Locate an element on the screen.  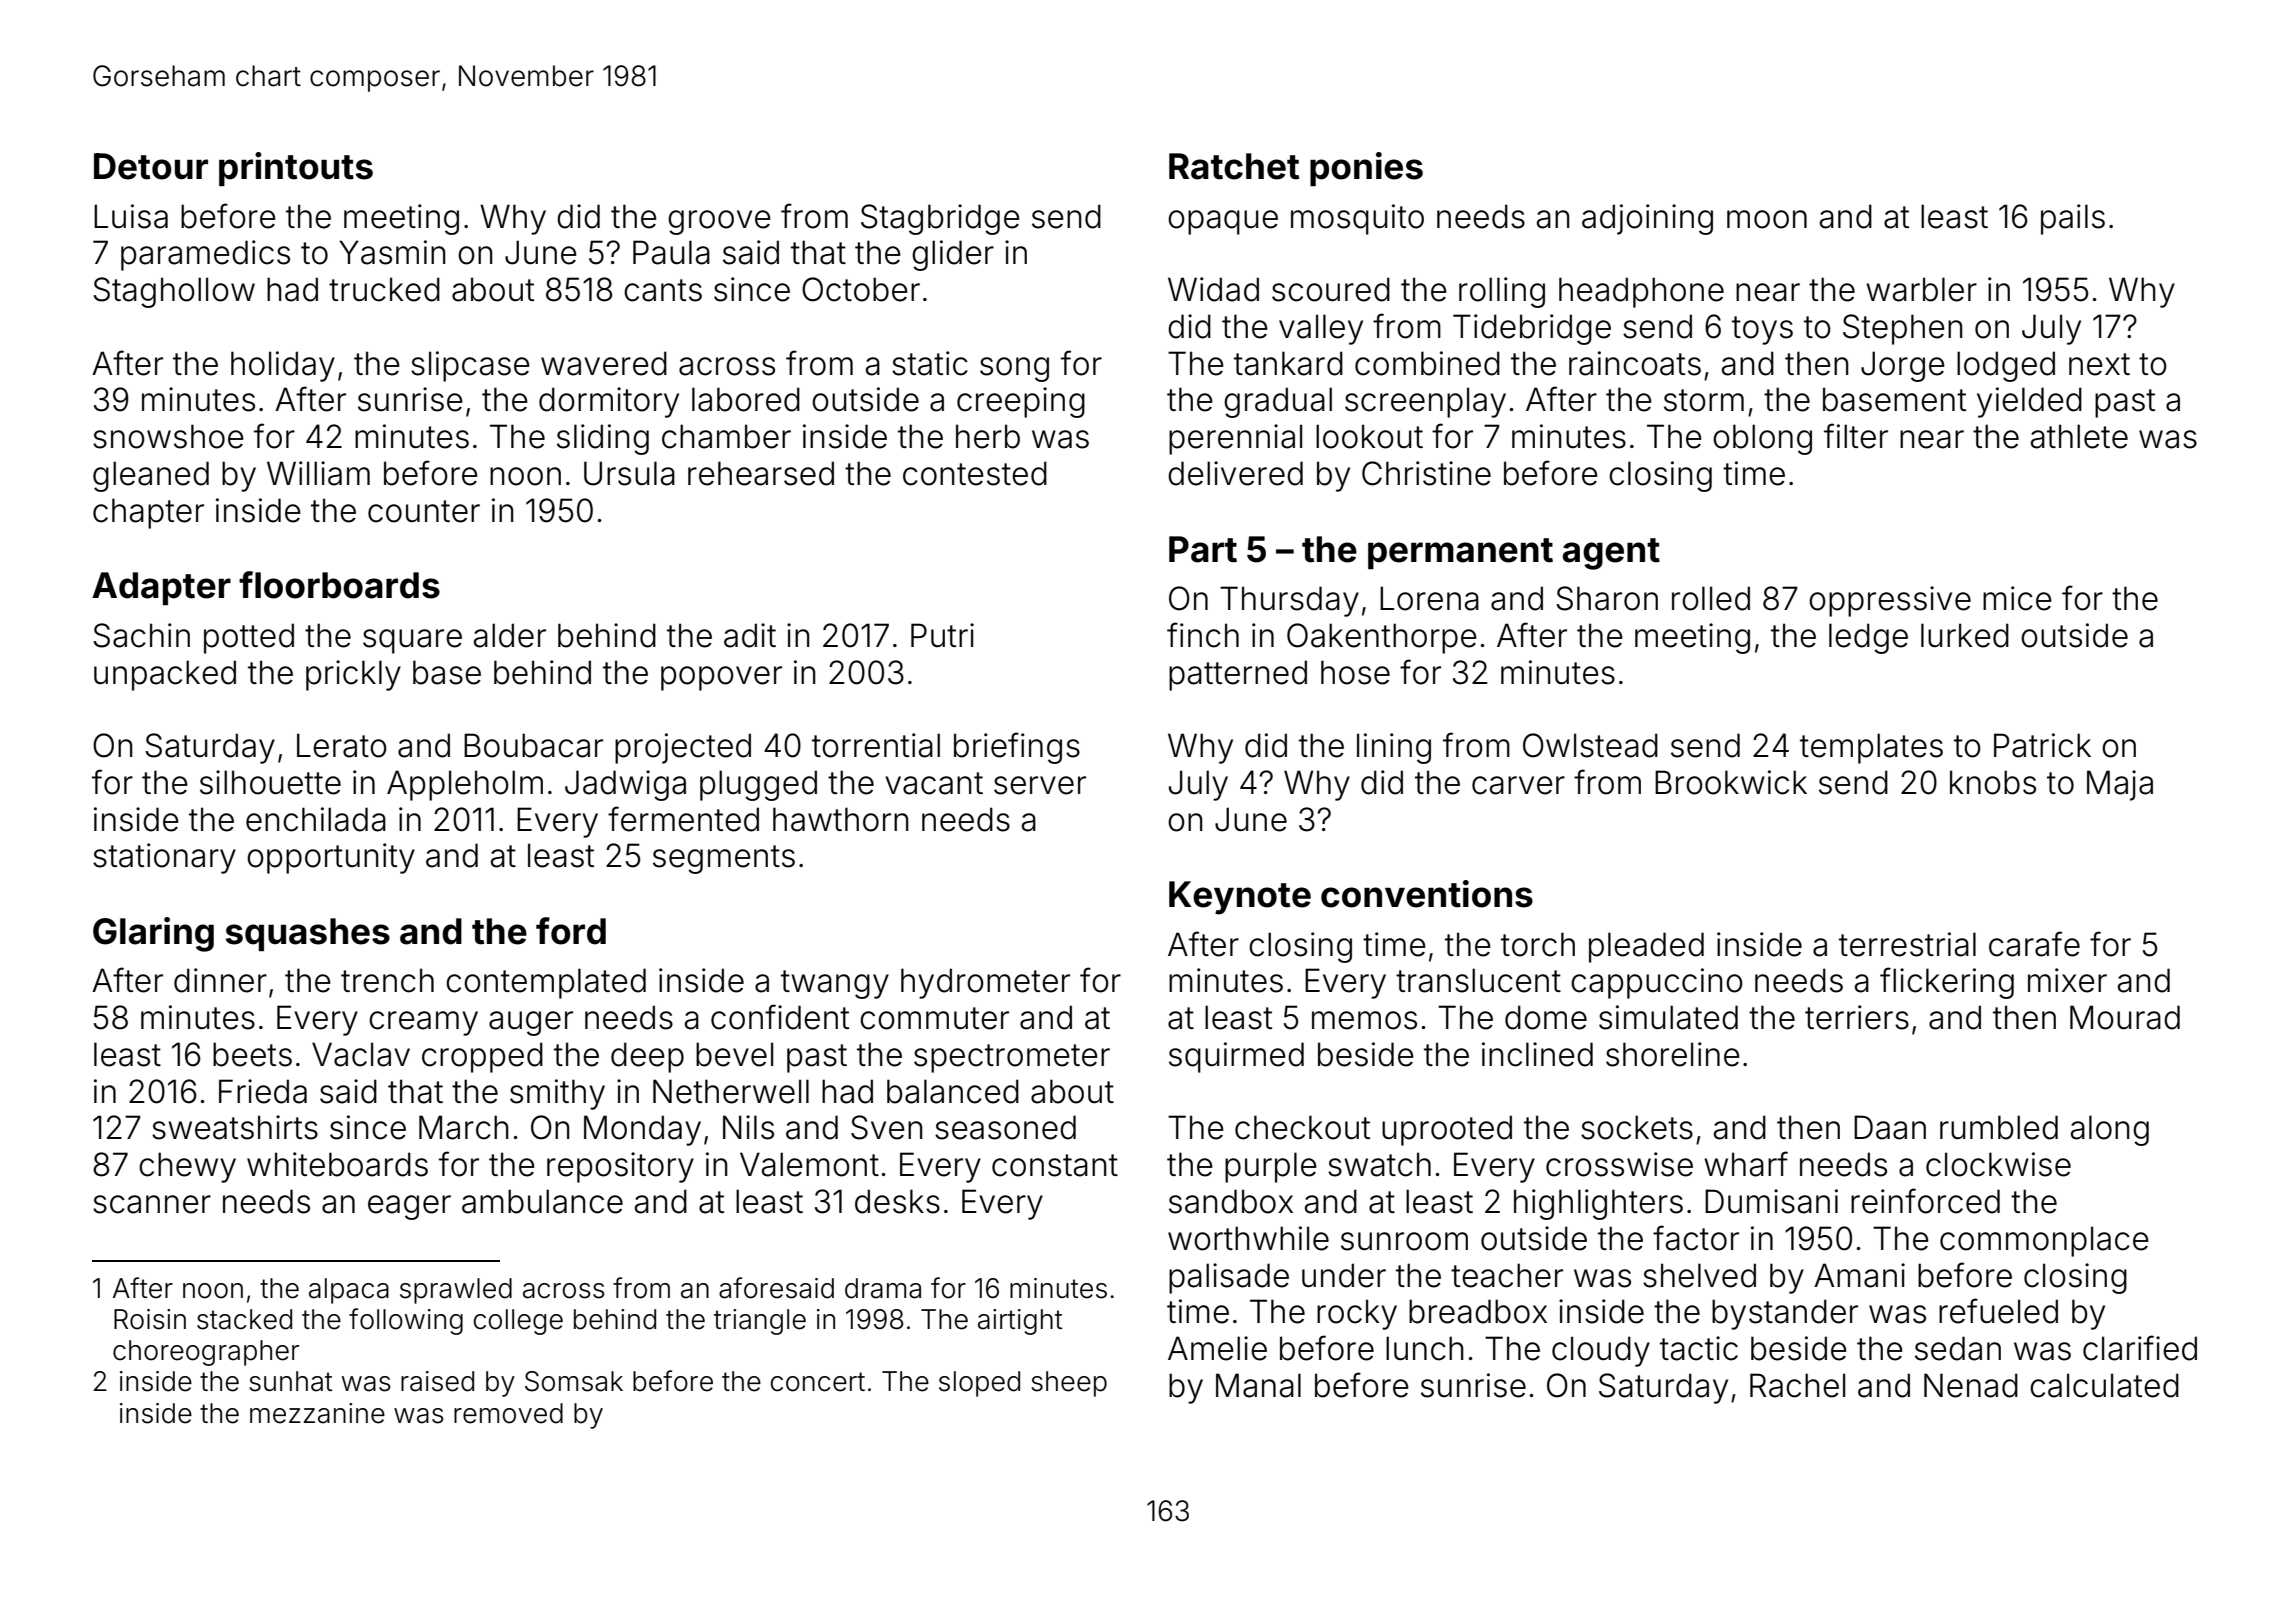
torrential is located at coordinates (876, 745).
